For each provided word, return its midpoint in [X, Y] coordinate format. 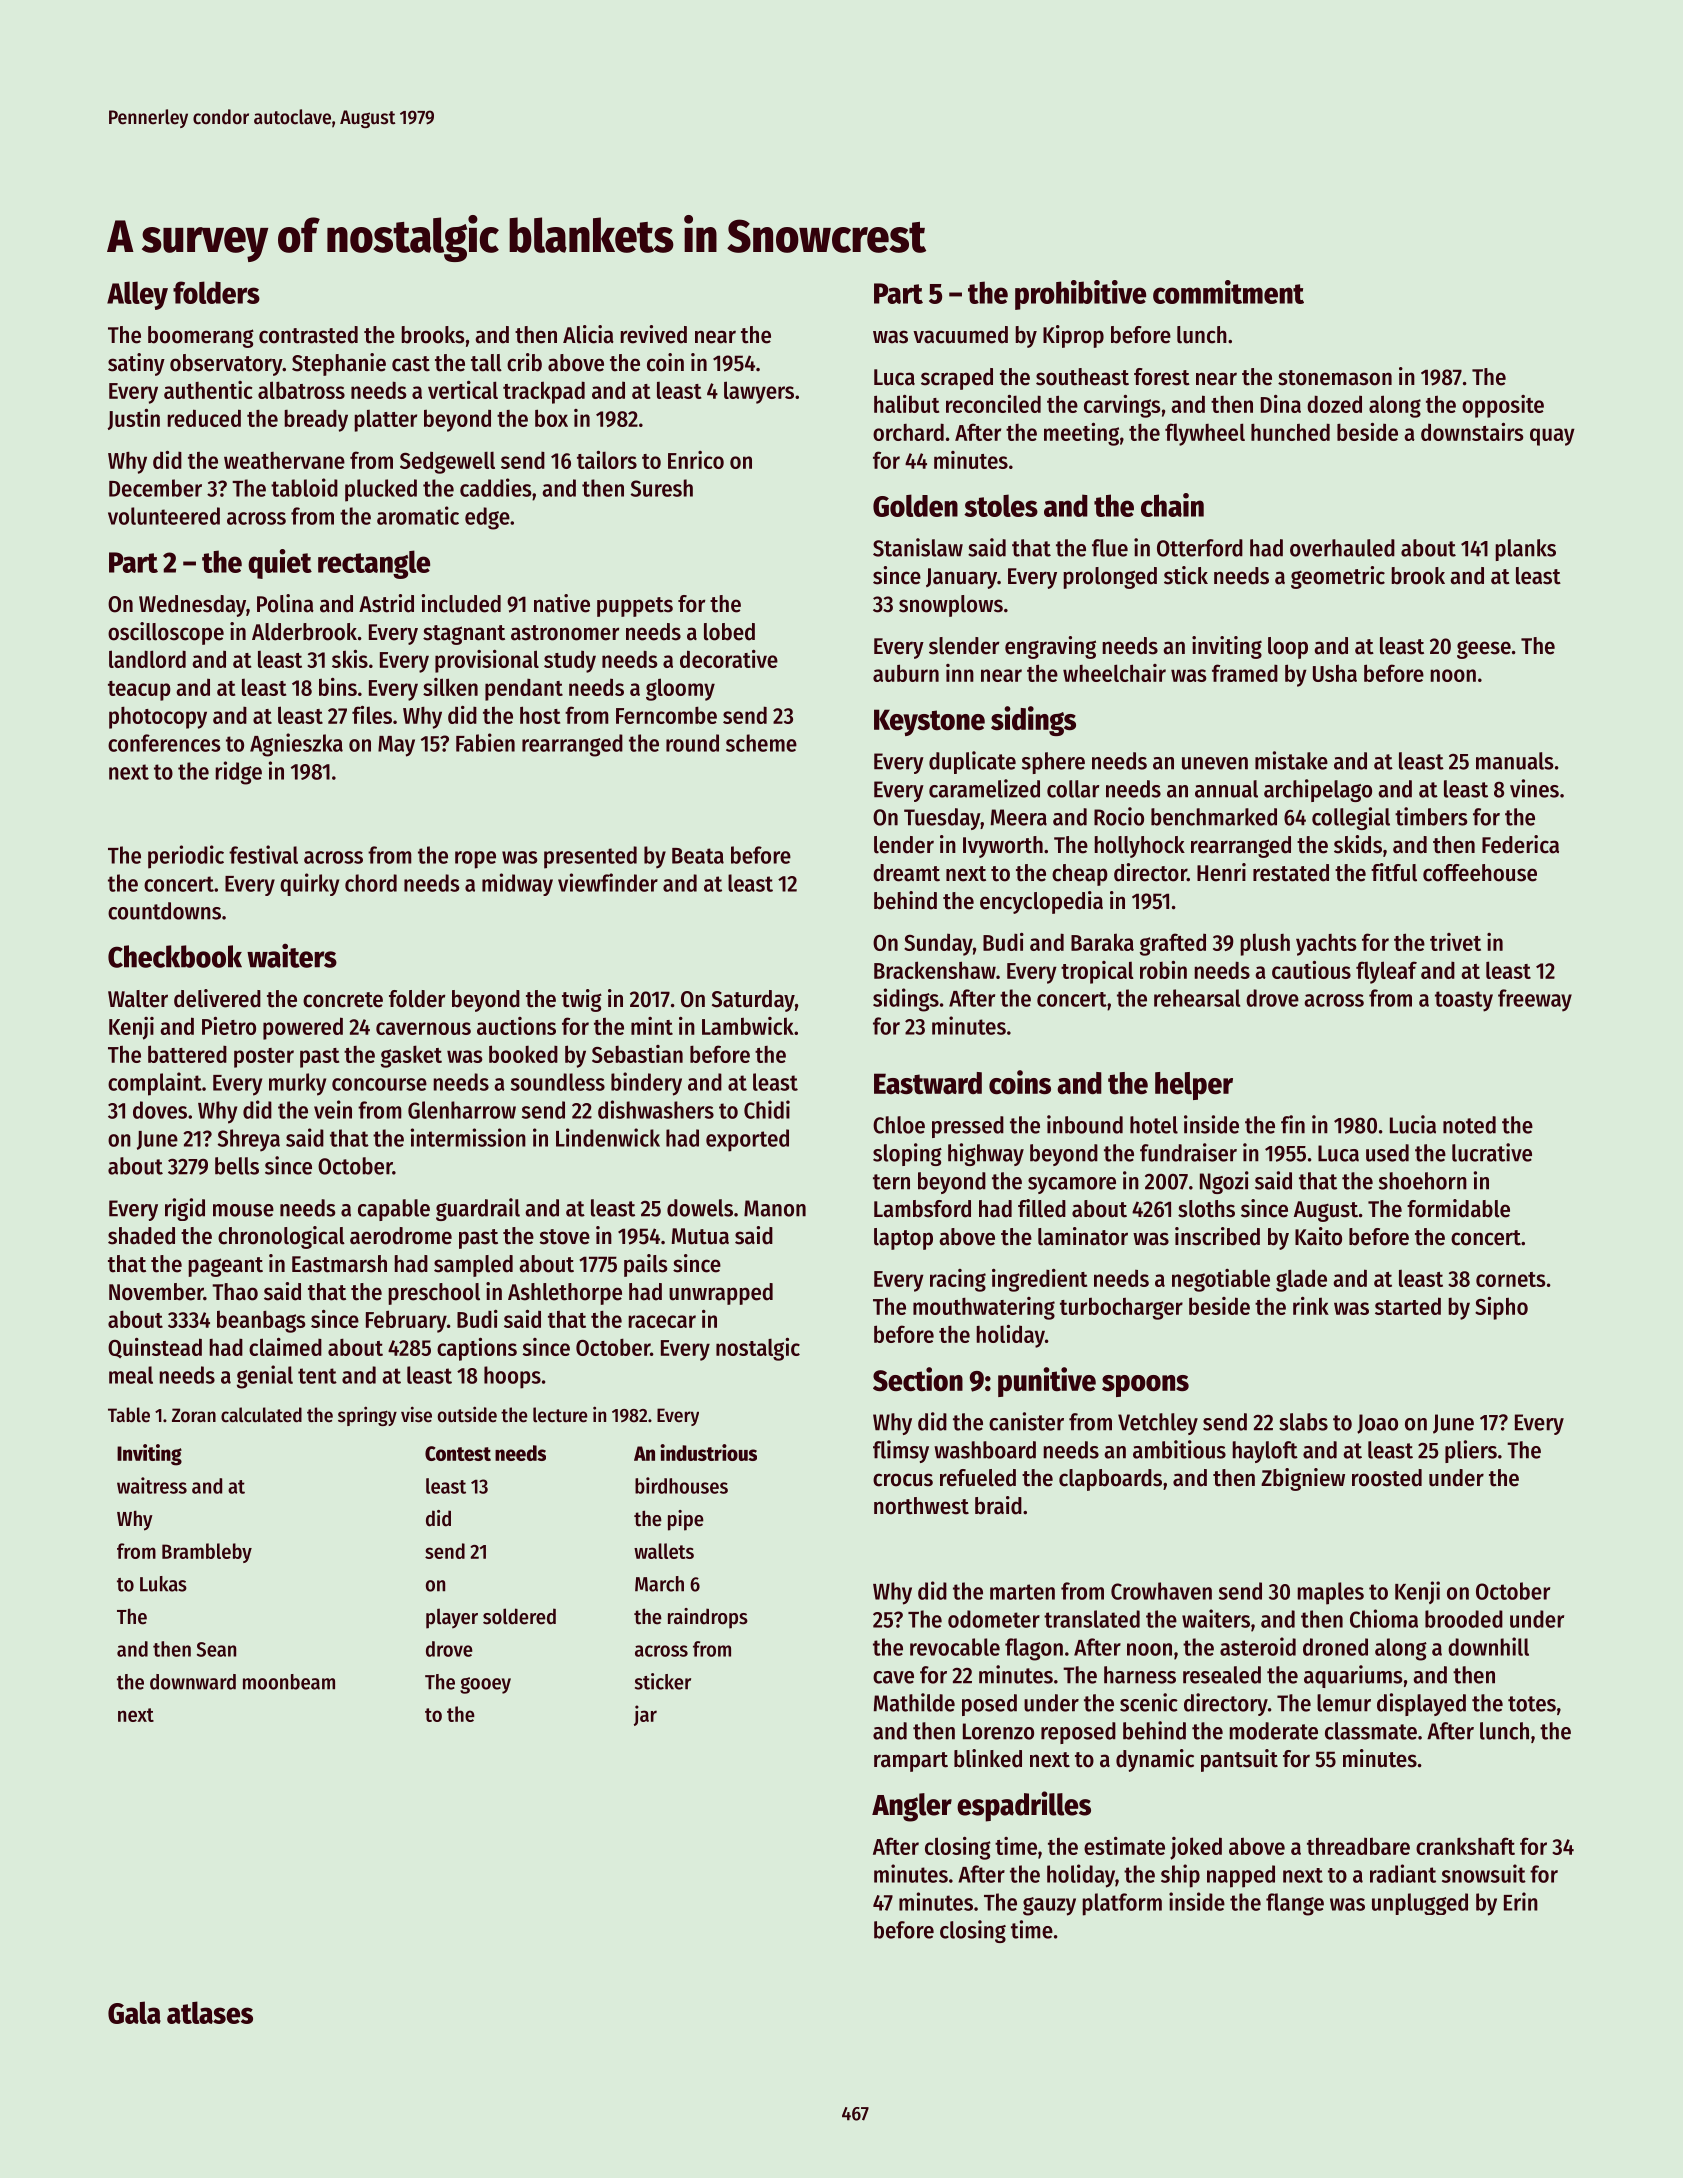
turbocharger [1121, 1308]
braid [998, 1505]
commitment [1228, 292]
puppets [635, 607]
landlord [147, 659]
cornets [1511, 1279]
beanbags [261, 1321]
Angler [912, 1807]
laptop [903, 1239]
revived [653, 334]
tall [486, 363]
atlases [210, 2012]
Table [129, 1415]
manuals [1514, 761]
